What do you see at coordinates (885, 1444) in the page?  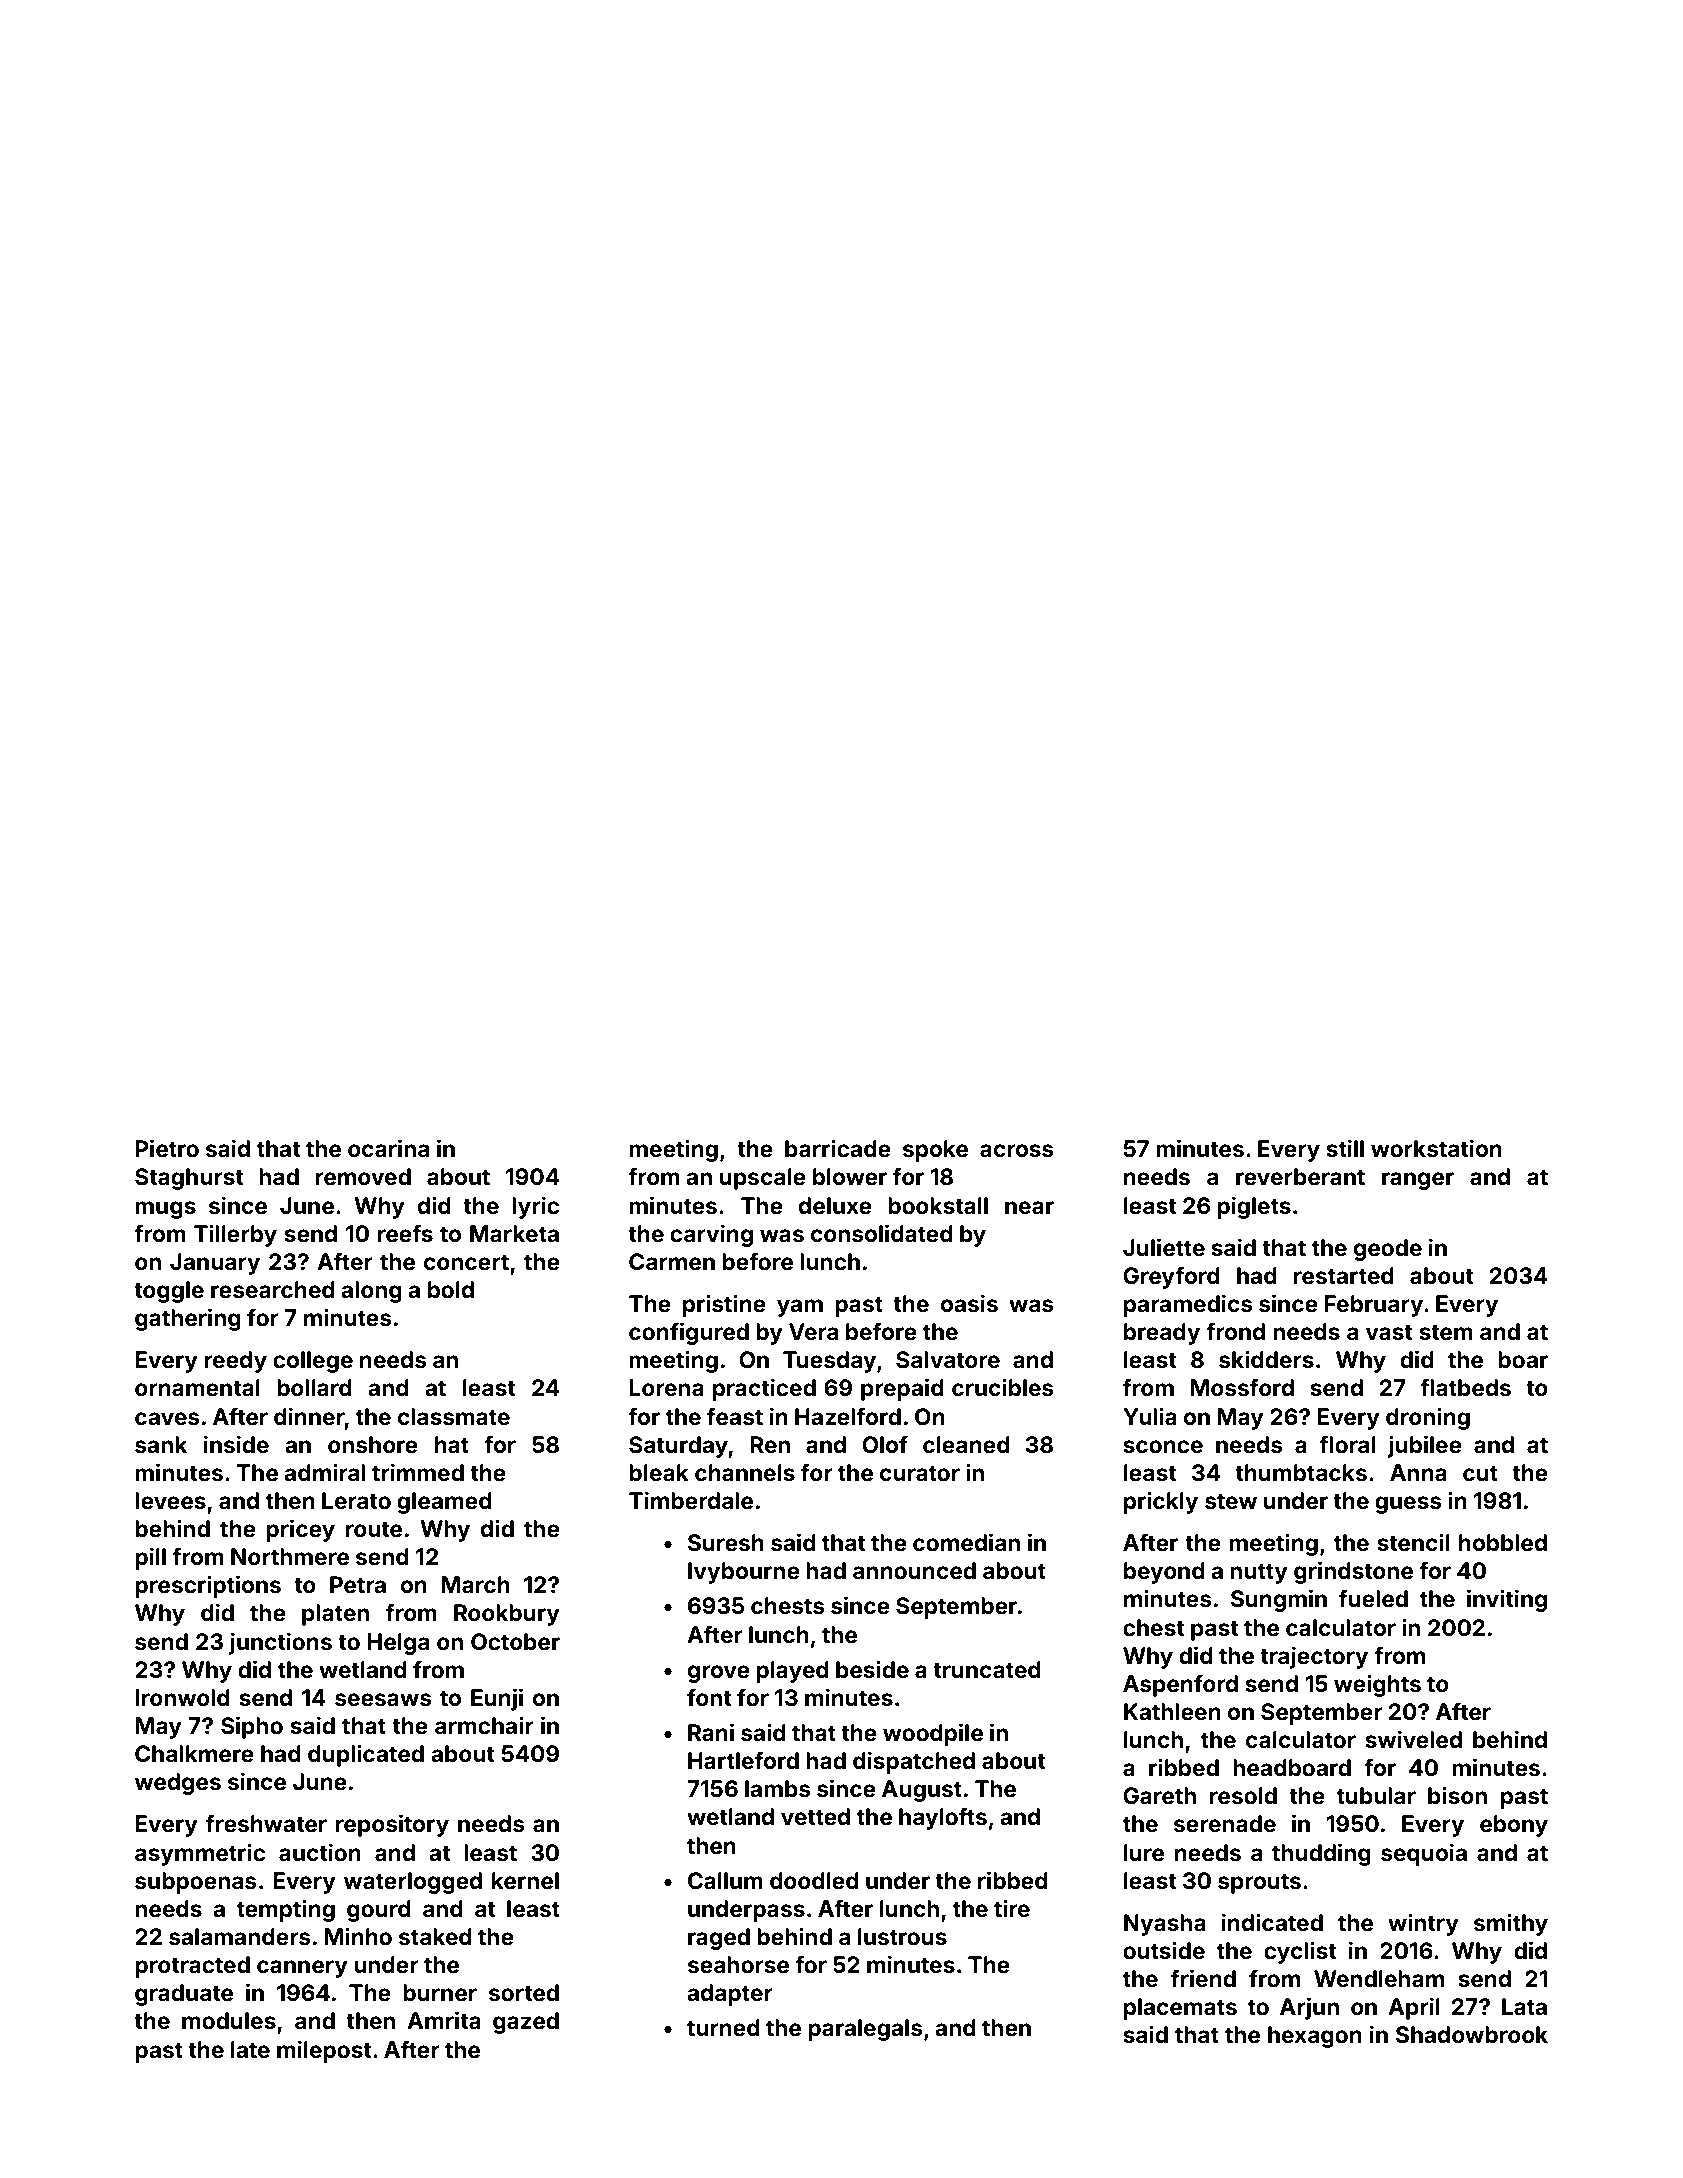 I see `Olof` at bounding box center [885, 1444].
